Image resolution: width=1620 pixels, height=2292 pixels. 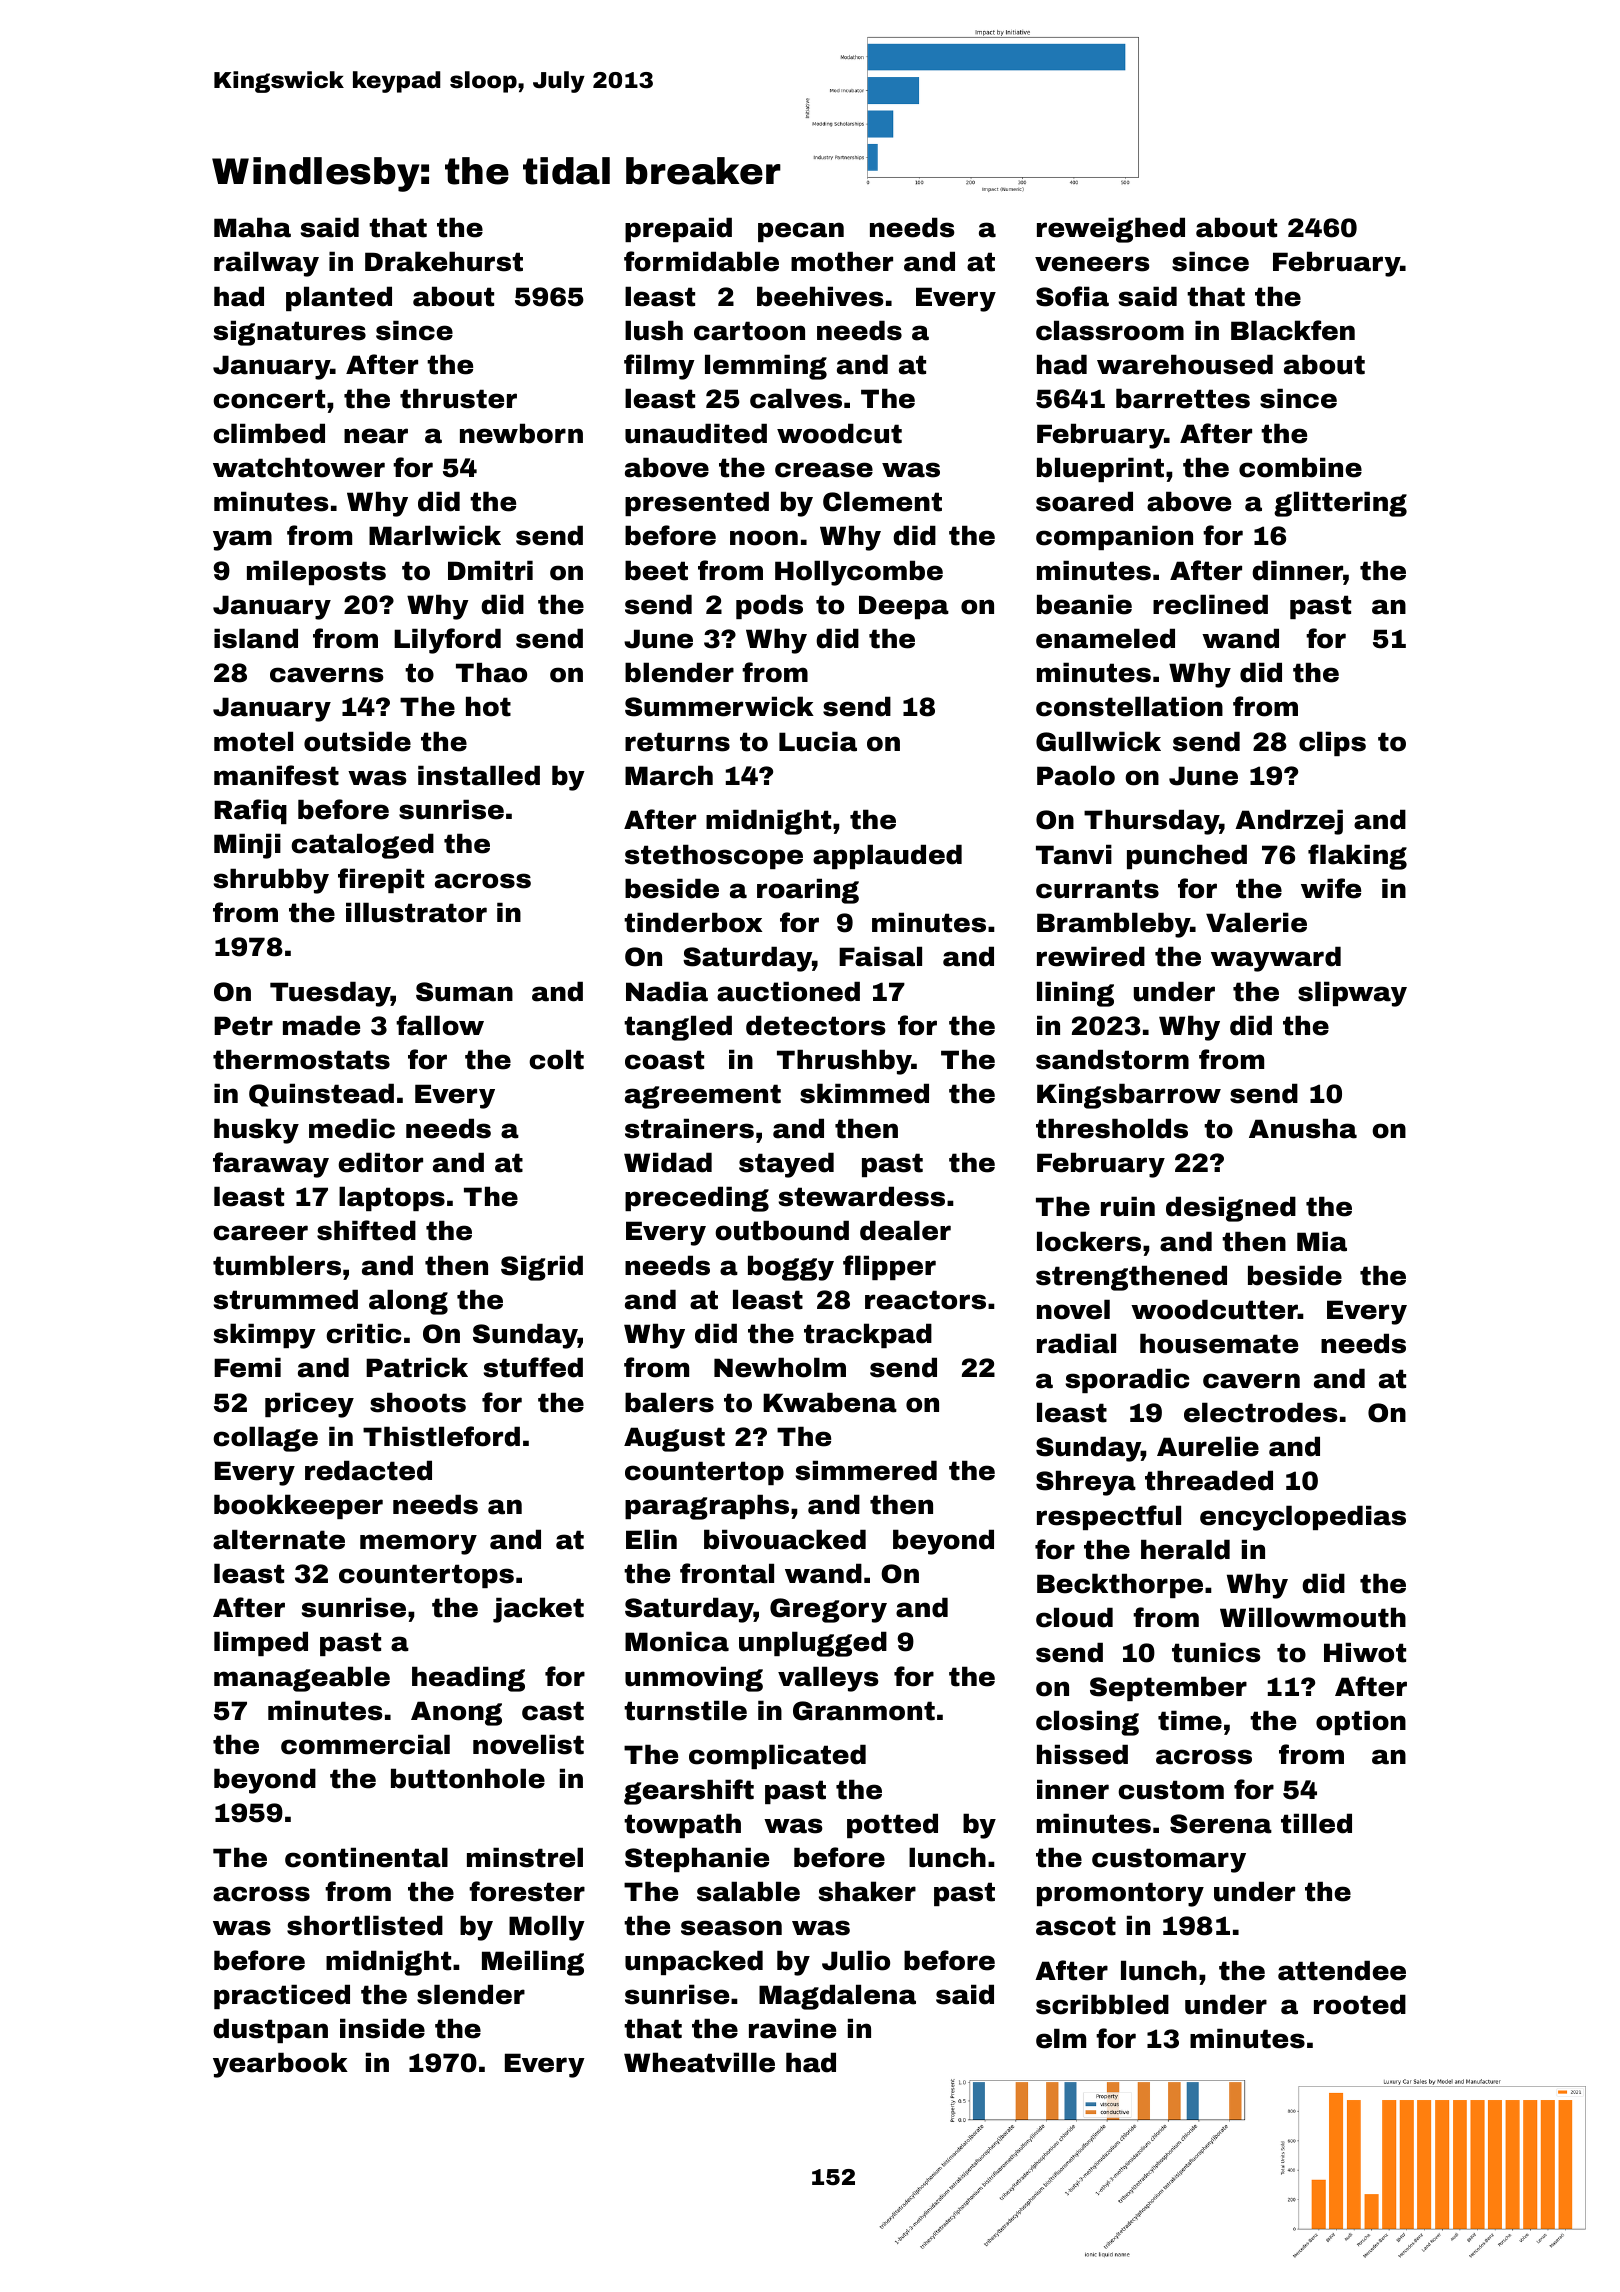 What do you see at coordinates (1303, 1518) in the screenshot?
I see `encyclopedias` at bounding box center [1303, 1518].
